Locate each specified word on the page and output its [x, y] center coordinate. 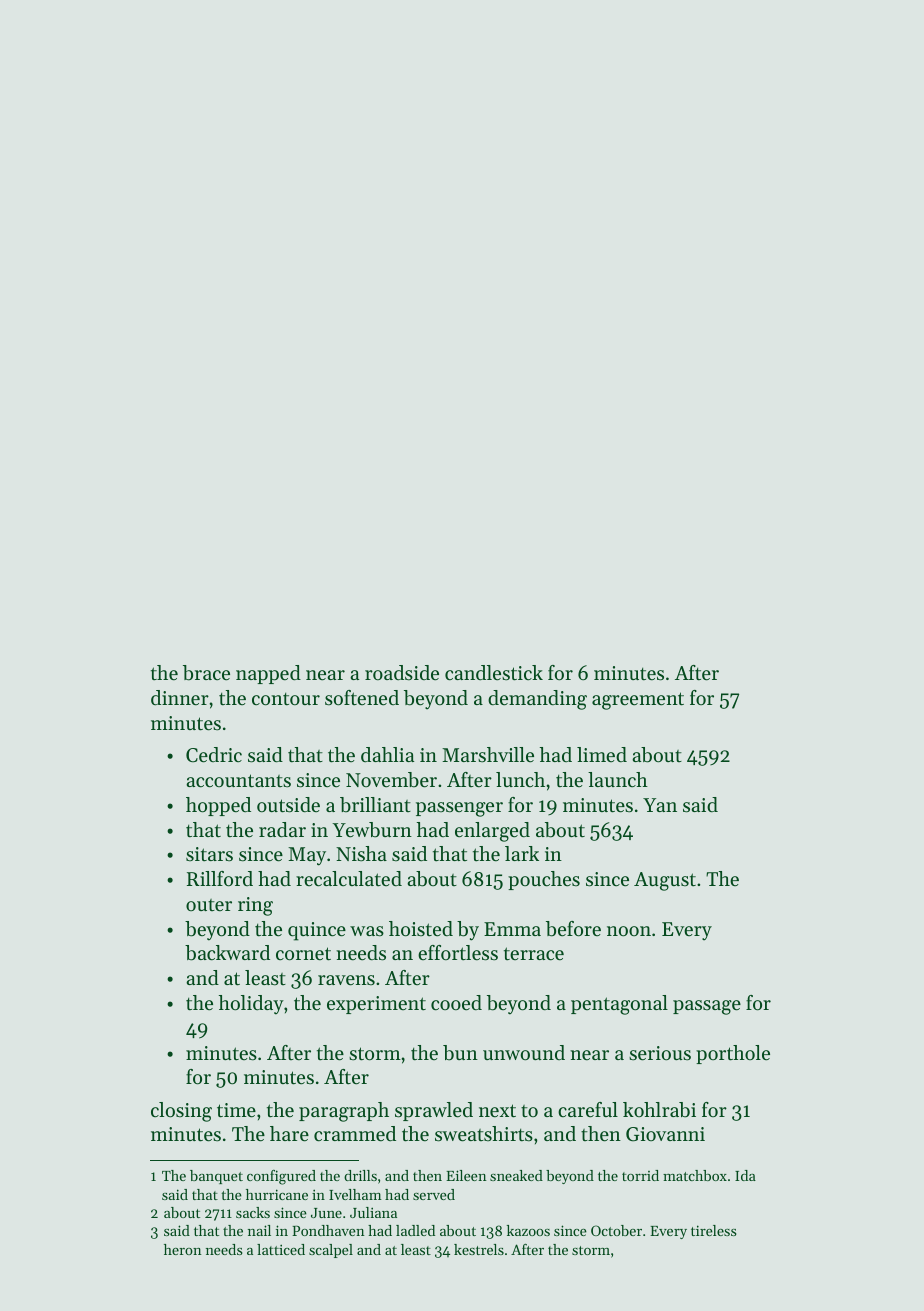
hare [289, 1134]
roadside [402, 673]
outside [288, 805]
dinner [180, 698]
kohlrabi [659, 1110]
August [665, 881]
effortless [458, 953]
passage [707, 1007]
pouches [544, 880]
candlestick [494, 673]
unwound [524, 1053]
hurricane [277, 1194]
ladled [415, 1230]
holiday [251, 1005]
